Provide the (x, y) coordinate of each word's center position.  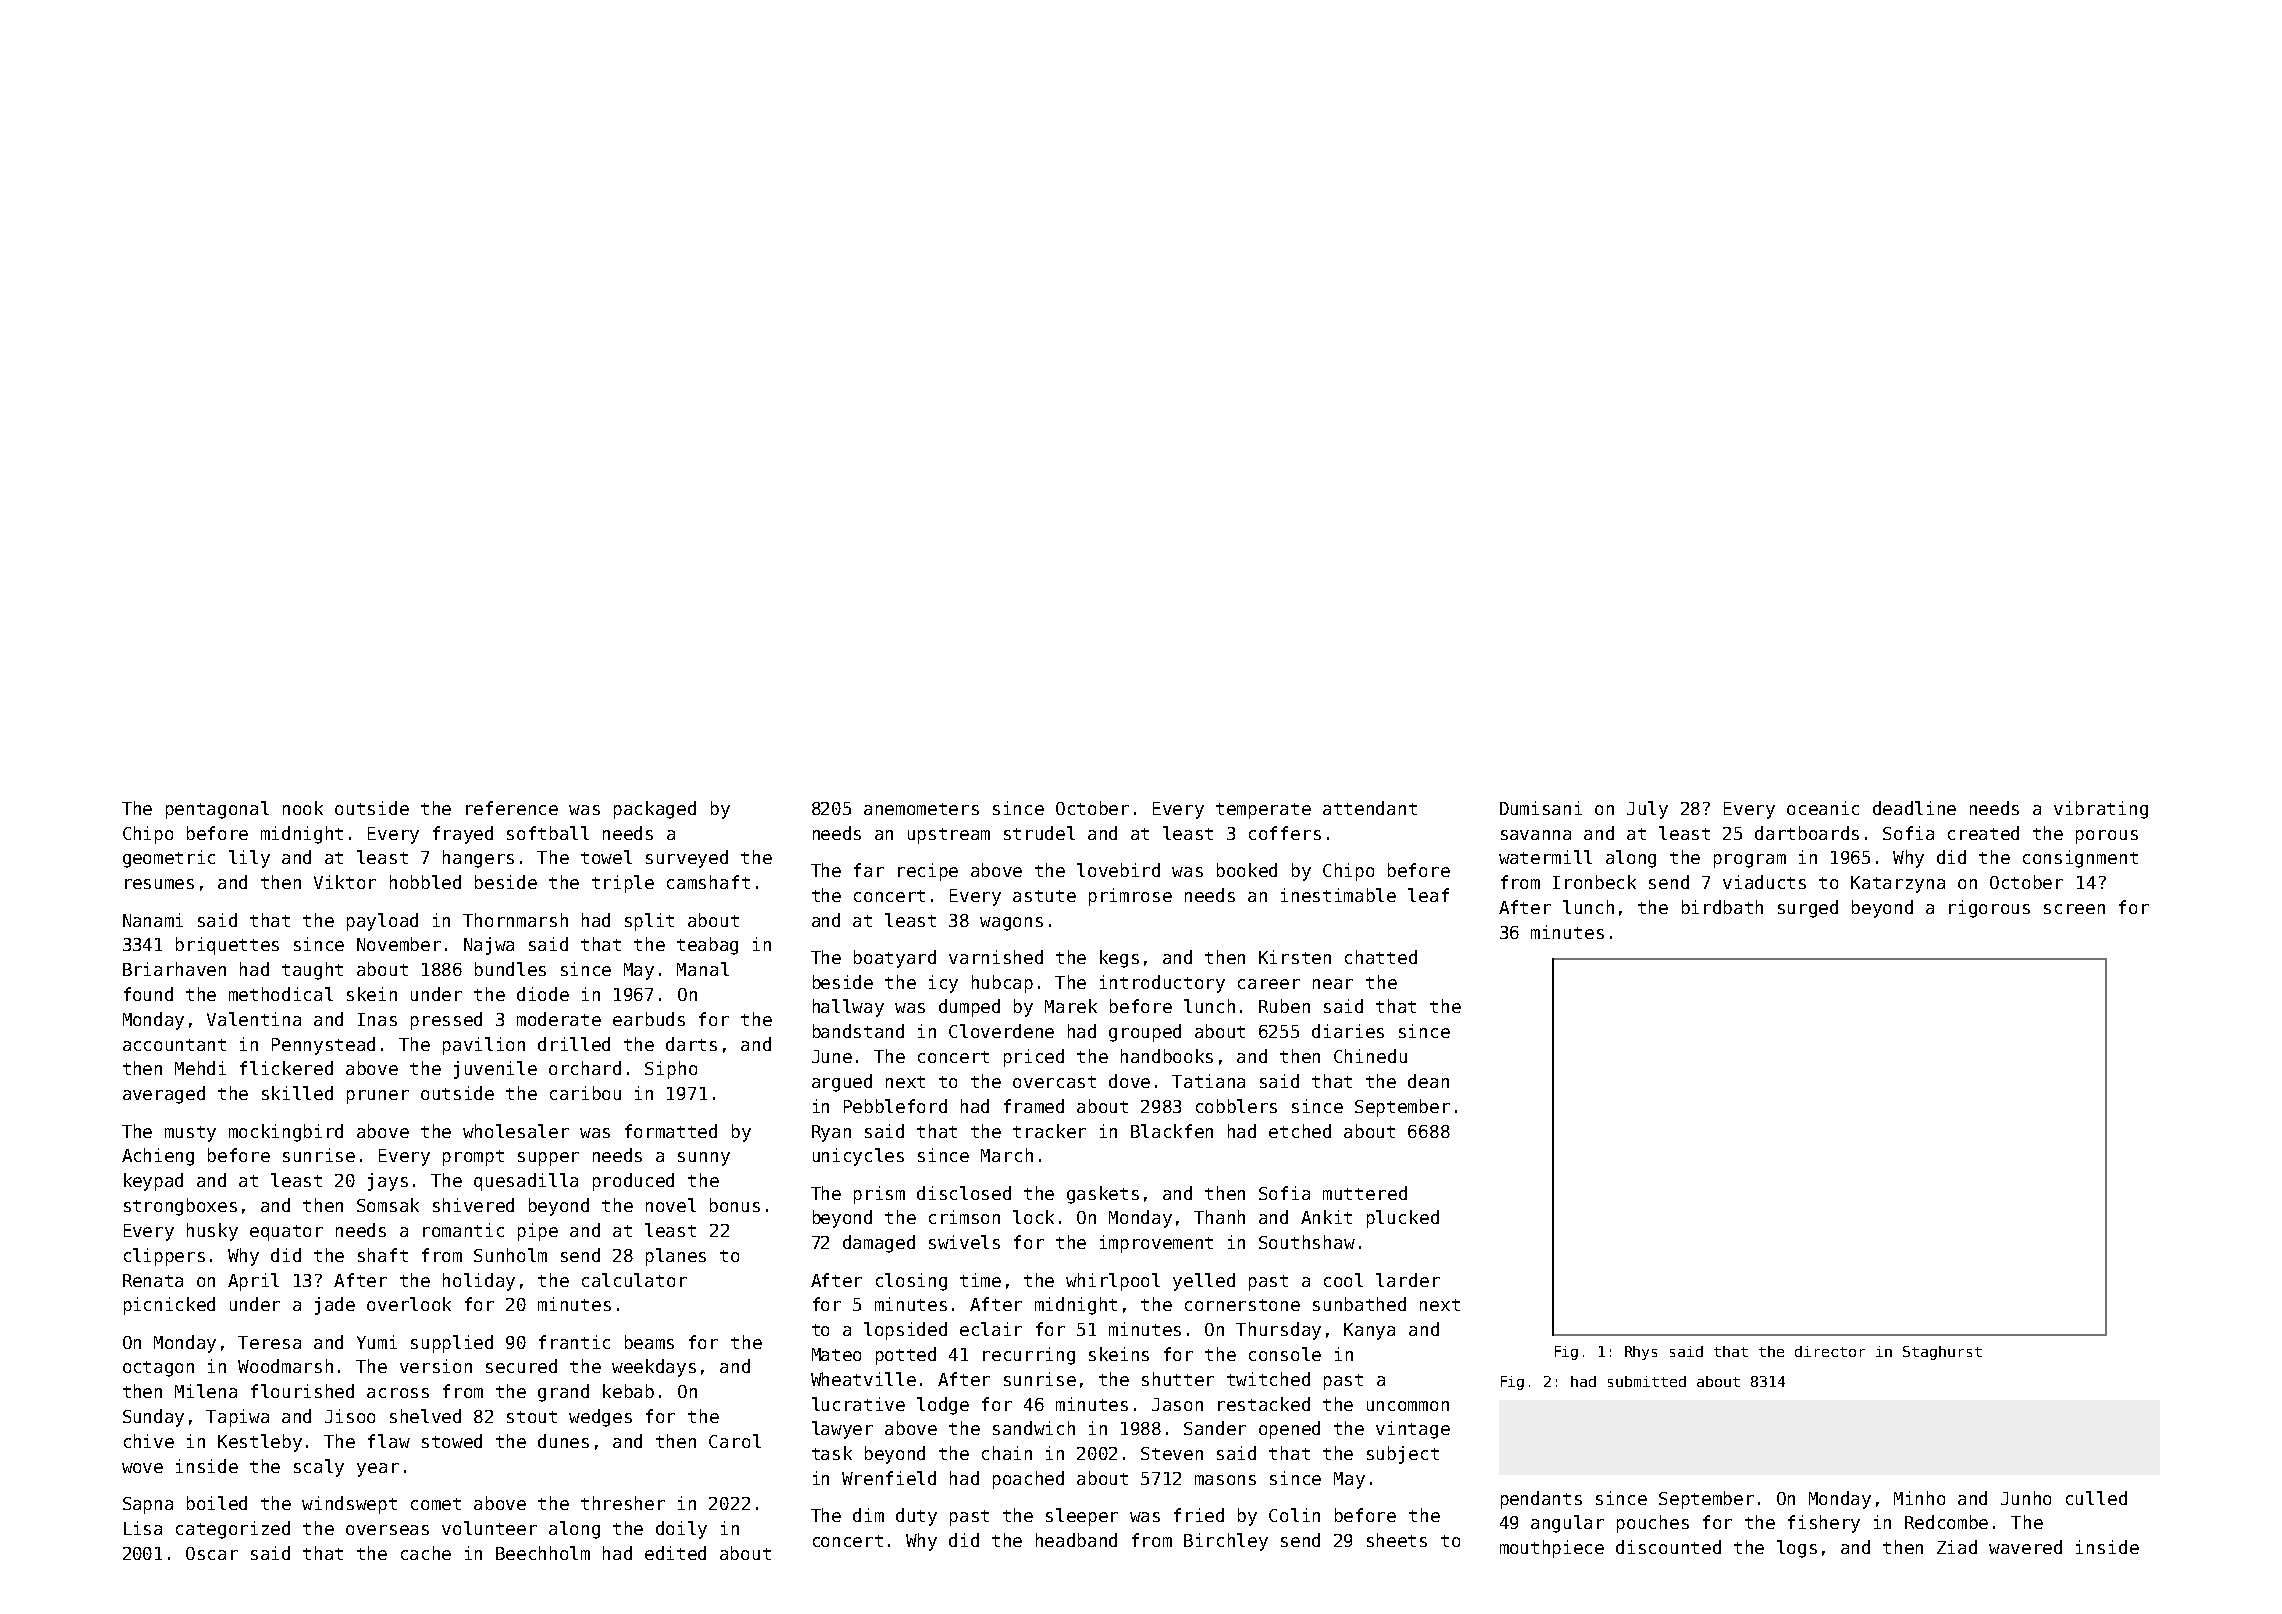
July (1647, 810)
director (1830, 1351)
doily (681, 1530)
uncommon (1408, 1406)
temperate (1263, 811)
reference (512, 808)
